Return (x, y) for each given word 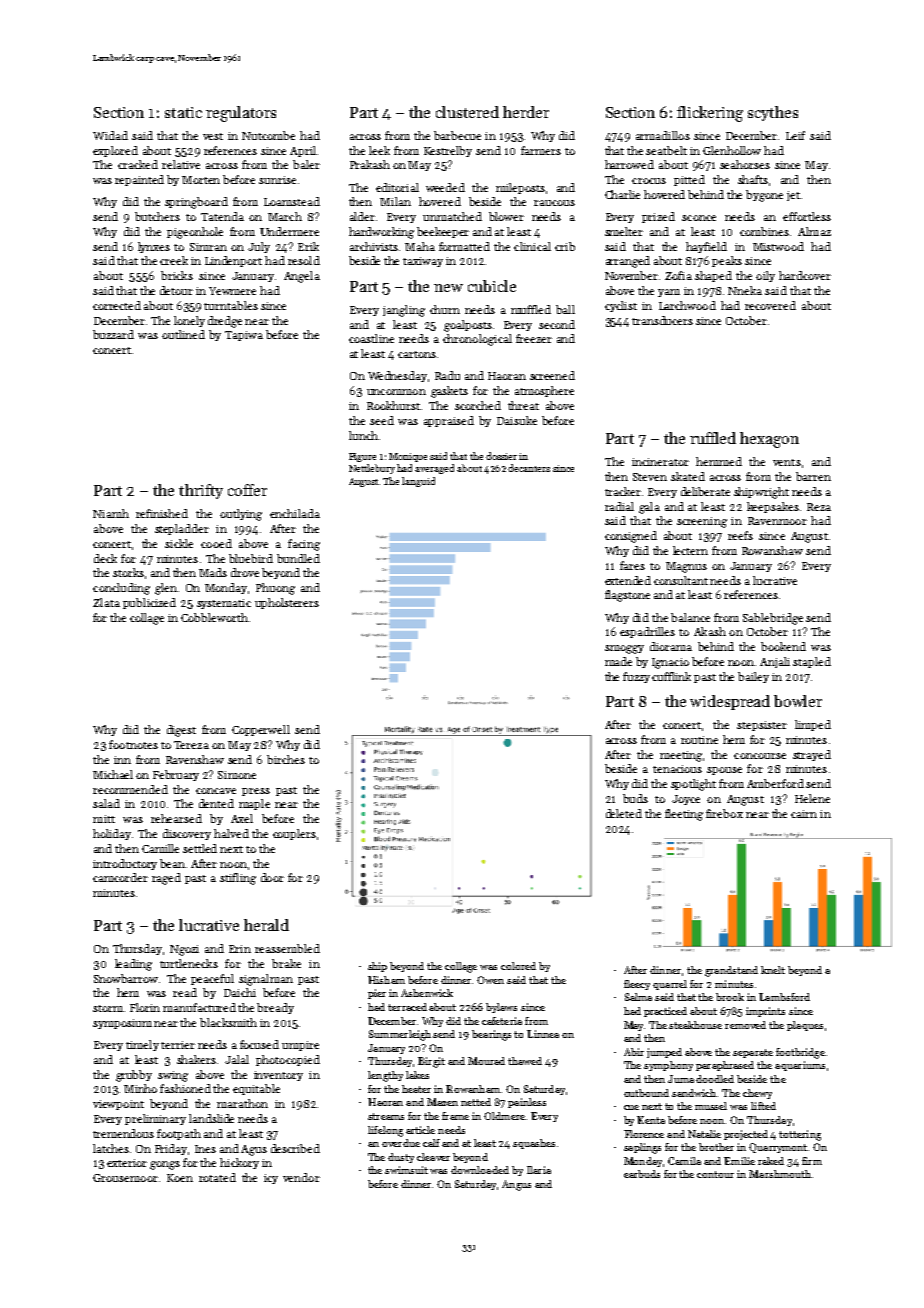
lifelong (385, 1131)
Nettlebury (372, 469)
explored (115, 151)
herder (526, 112)
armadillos (663, 135)
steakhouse (695, 1025)
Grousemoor (125, 1178)
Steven (650, 477)
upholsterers (287, 603)
